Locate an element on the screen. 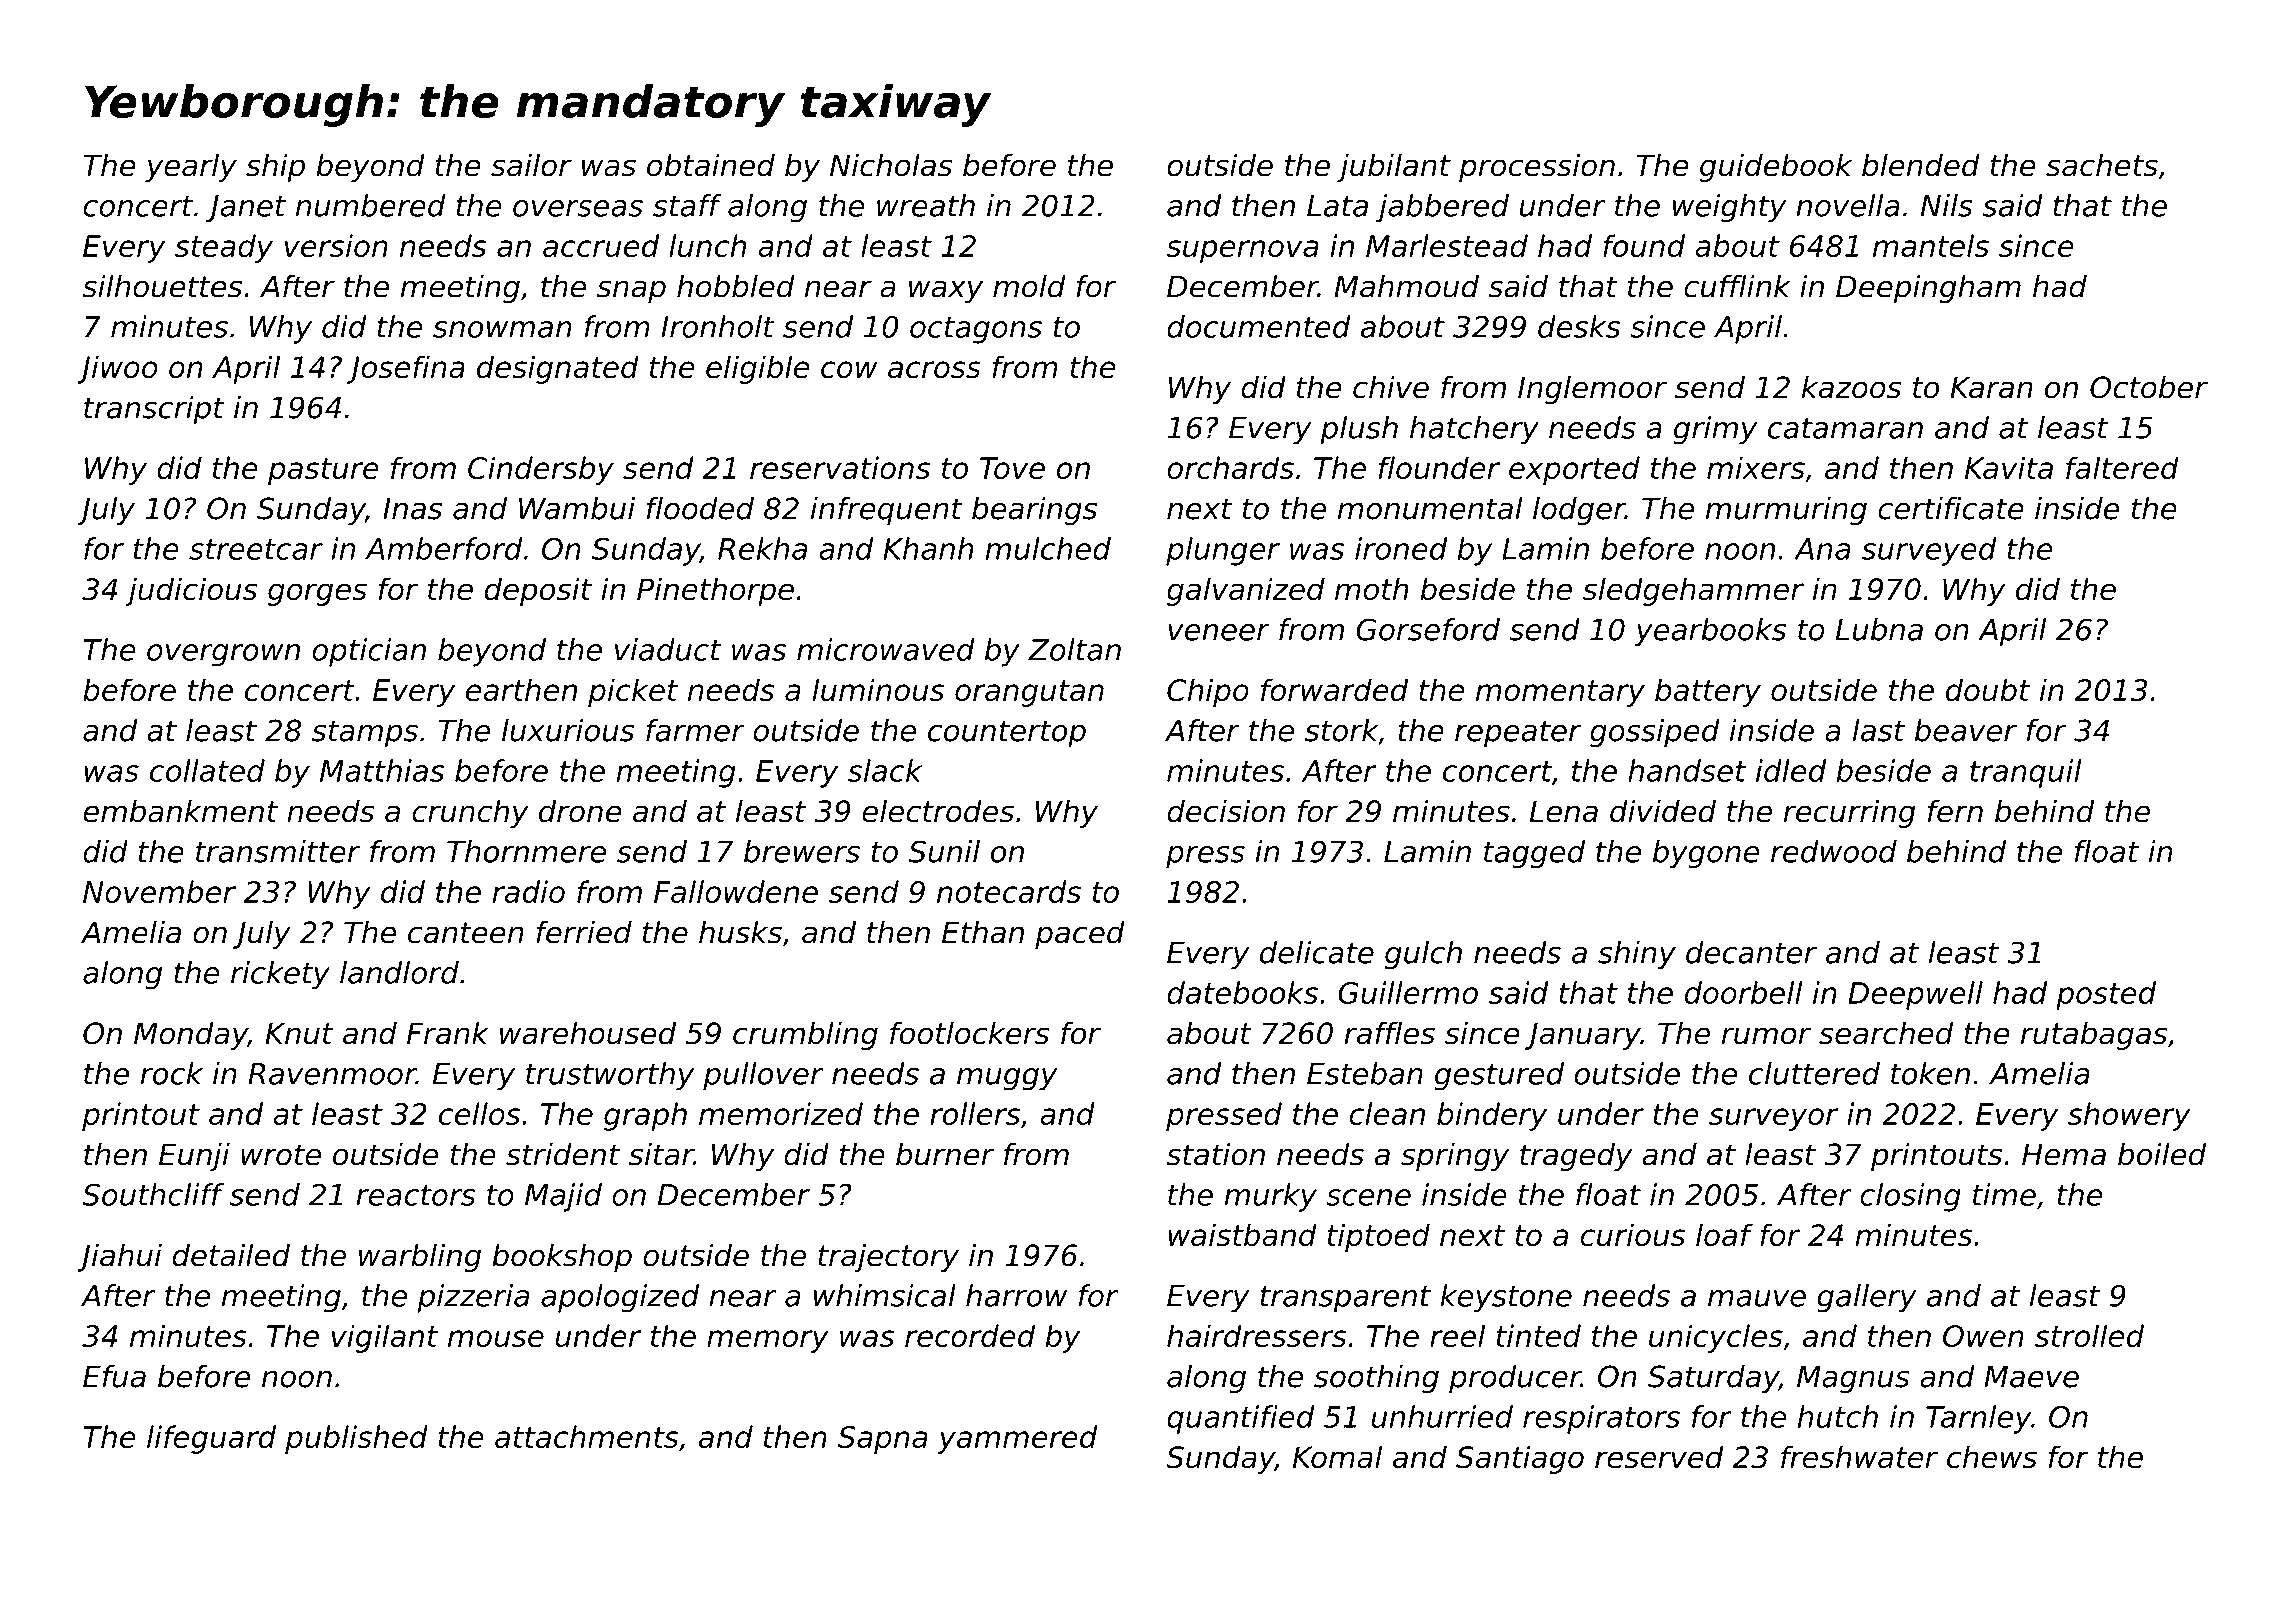 Image resolution: width=2292 pixels, height=1620 pixels. attachments is located at coordinates (587, 1436).
